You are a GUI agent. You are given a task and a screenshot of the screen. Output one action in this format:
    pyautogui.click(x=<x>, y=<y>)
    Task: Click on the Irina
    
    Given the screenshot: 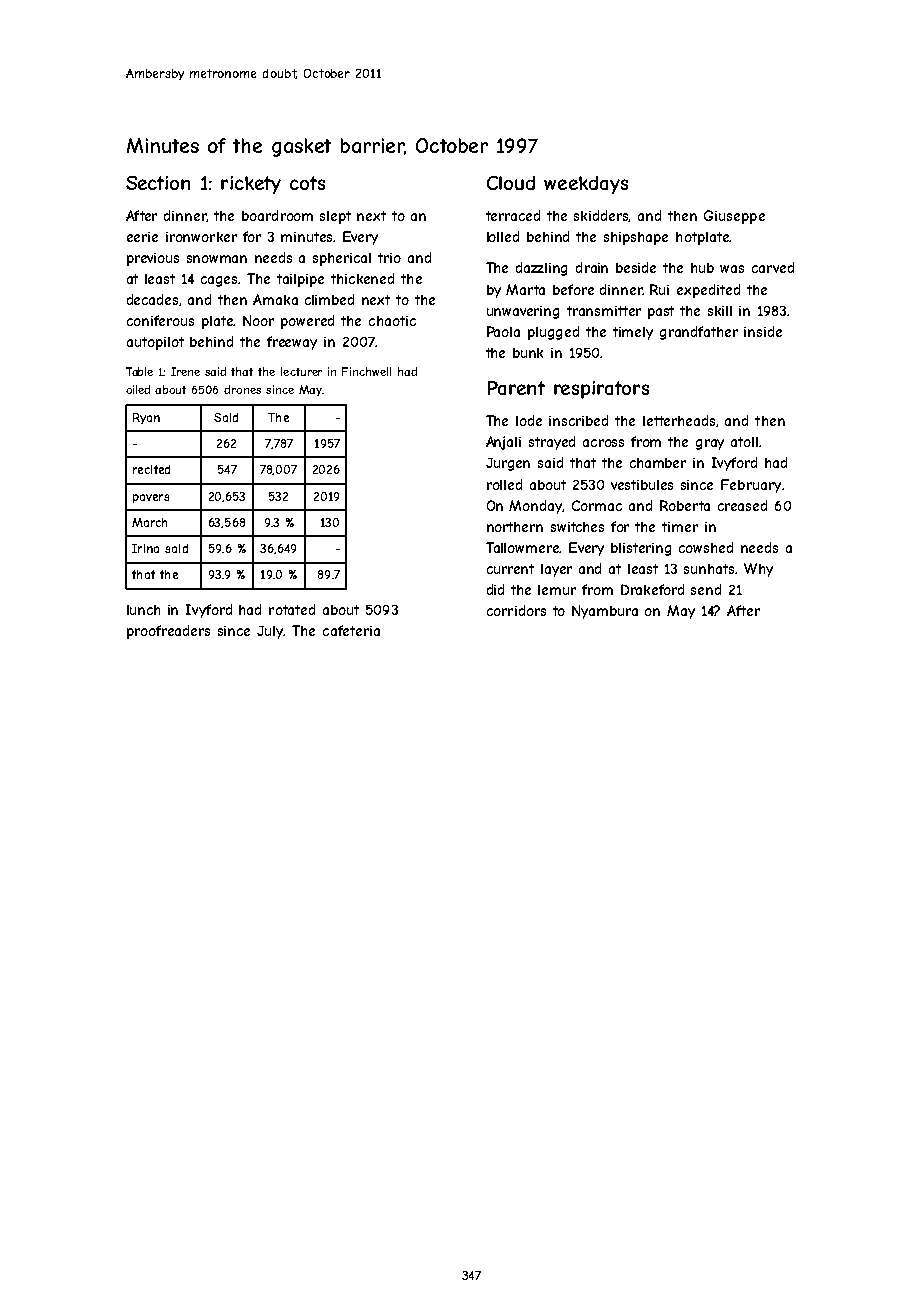 What is the action you would take?
    pyautogui.click(x=145, y=548)
